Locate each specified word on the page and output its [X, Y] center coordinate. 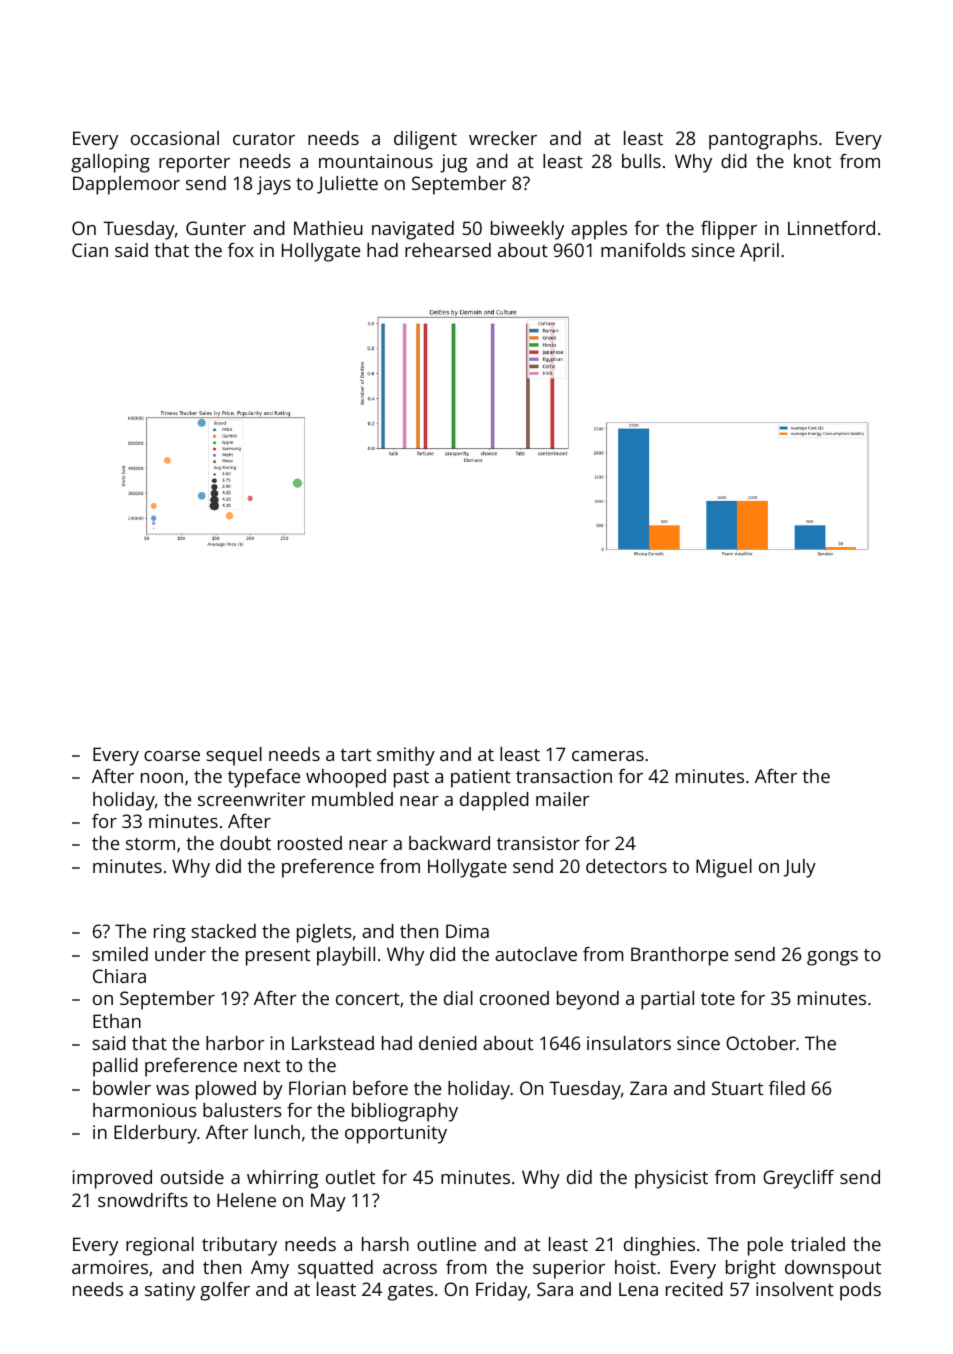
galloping [110, 163]
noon [162, 778]
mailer [563, 799]
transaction [564, 776]
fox [241, 250]
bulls [641, 161]
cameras [608, 756]
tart [355, 755]
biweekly [527, 230]
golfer [225, 1291]
